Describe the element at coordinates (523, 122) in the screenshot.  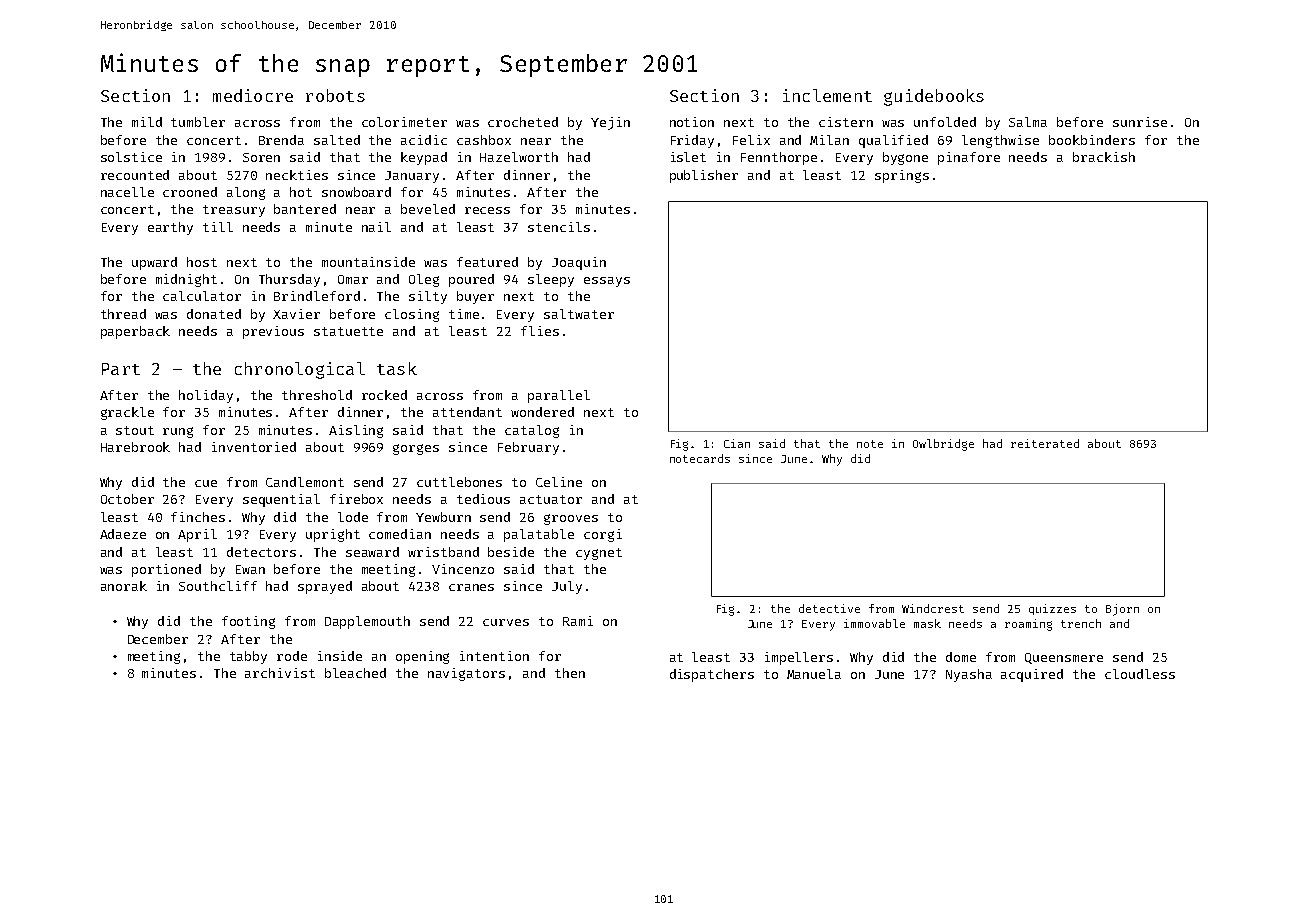
I see `crocheted` at that location.
